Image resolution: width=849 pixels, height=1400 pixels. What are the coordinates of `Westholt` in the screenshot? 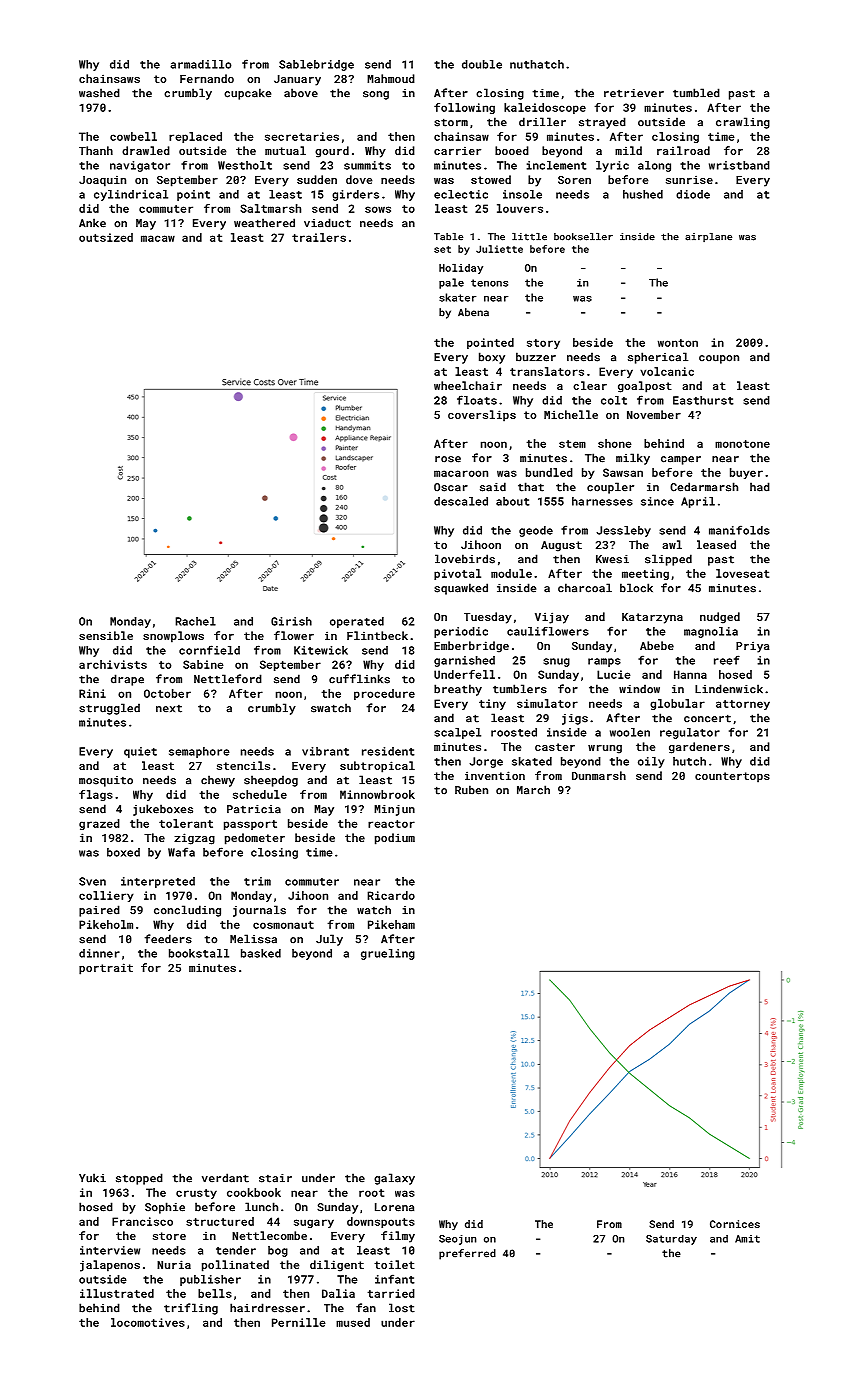 It's located at (245, 165).
